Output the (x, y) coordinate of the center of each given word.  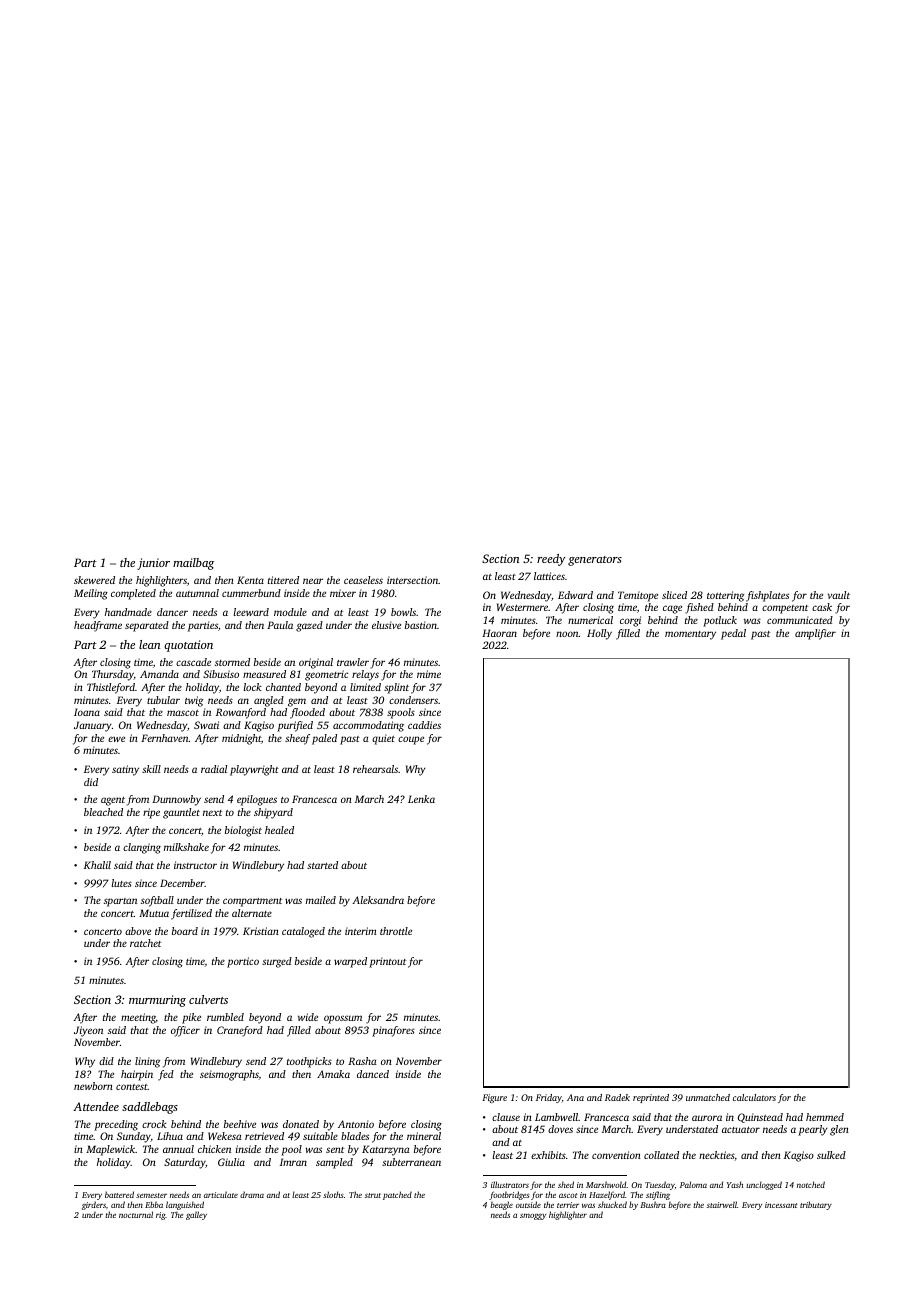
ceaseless (363, 580)
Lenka (421, 799)
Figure (494, 1098)
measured (264, 674)
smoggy (533, 1216)
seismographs (229, 1075)
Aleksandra (378, 900)
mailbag (193, 564)
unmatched (708, 1097)
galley (196, 1215)
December (182, 883)
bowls (403, 612)
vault (839, 595)
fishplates (767, 596)
